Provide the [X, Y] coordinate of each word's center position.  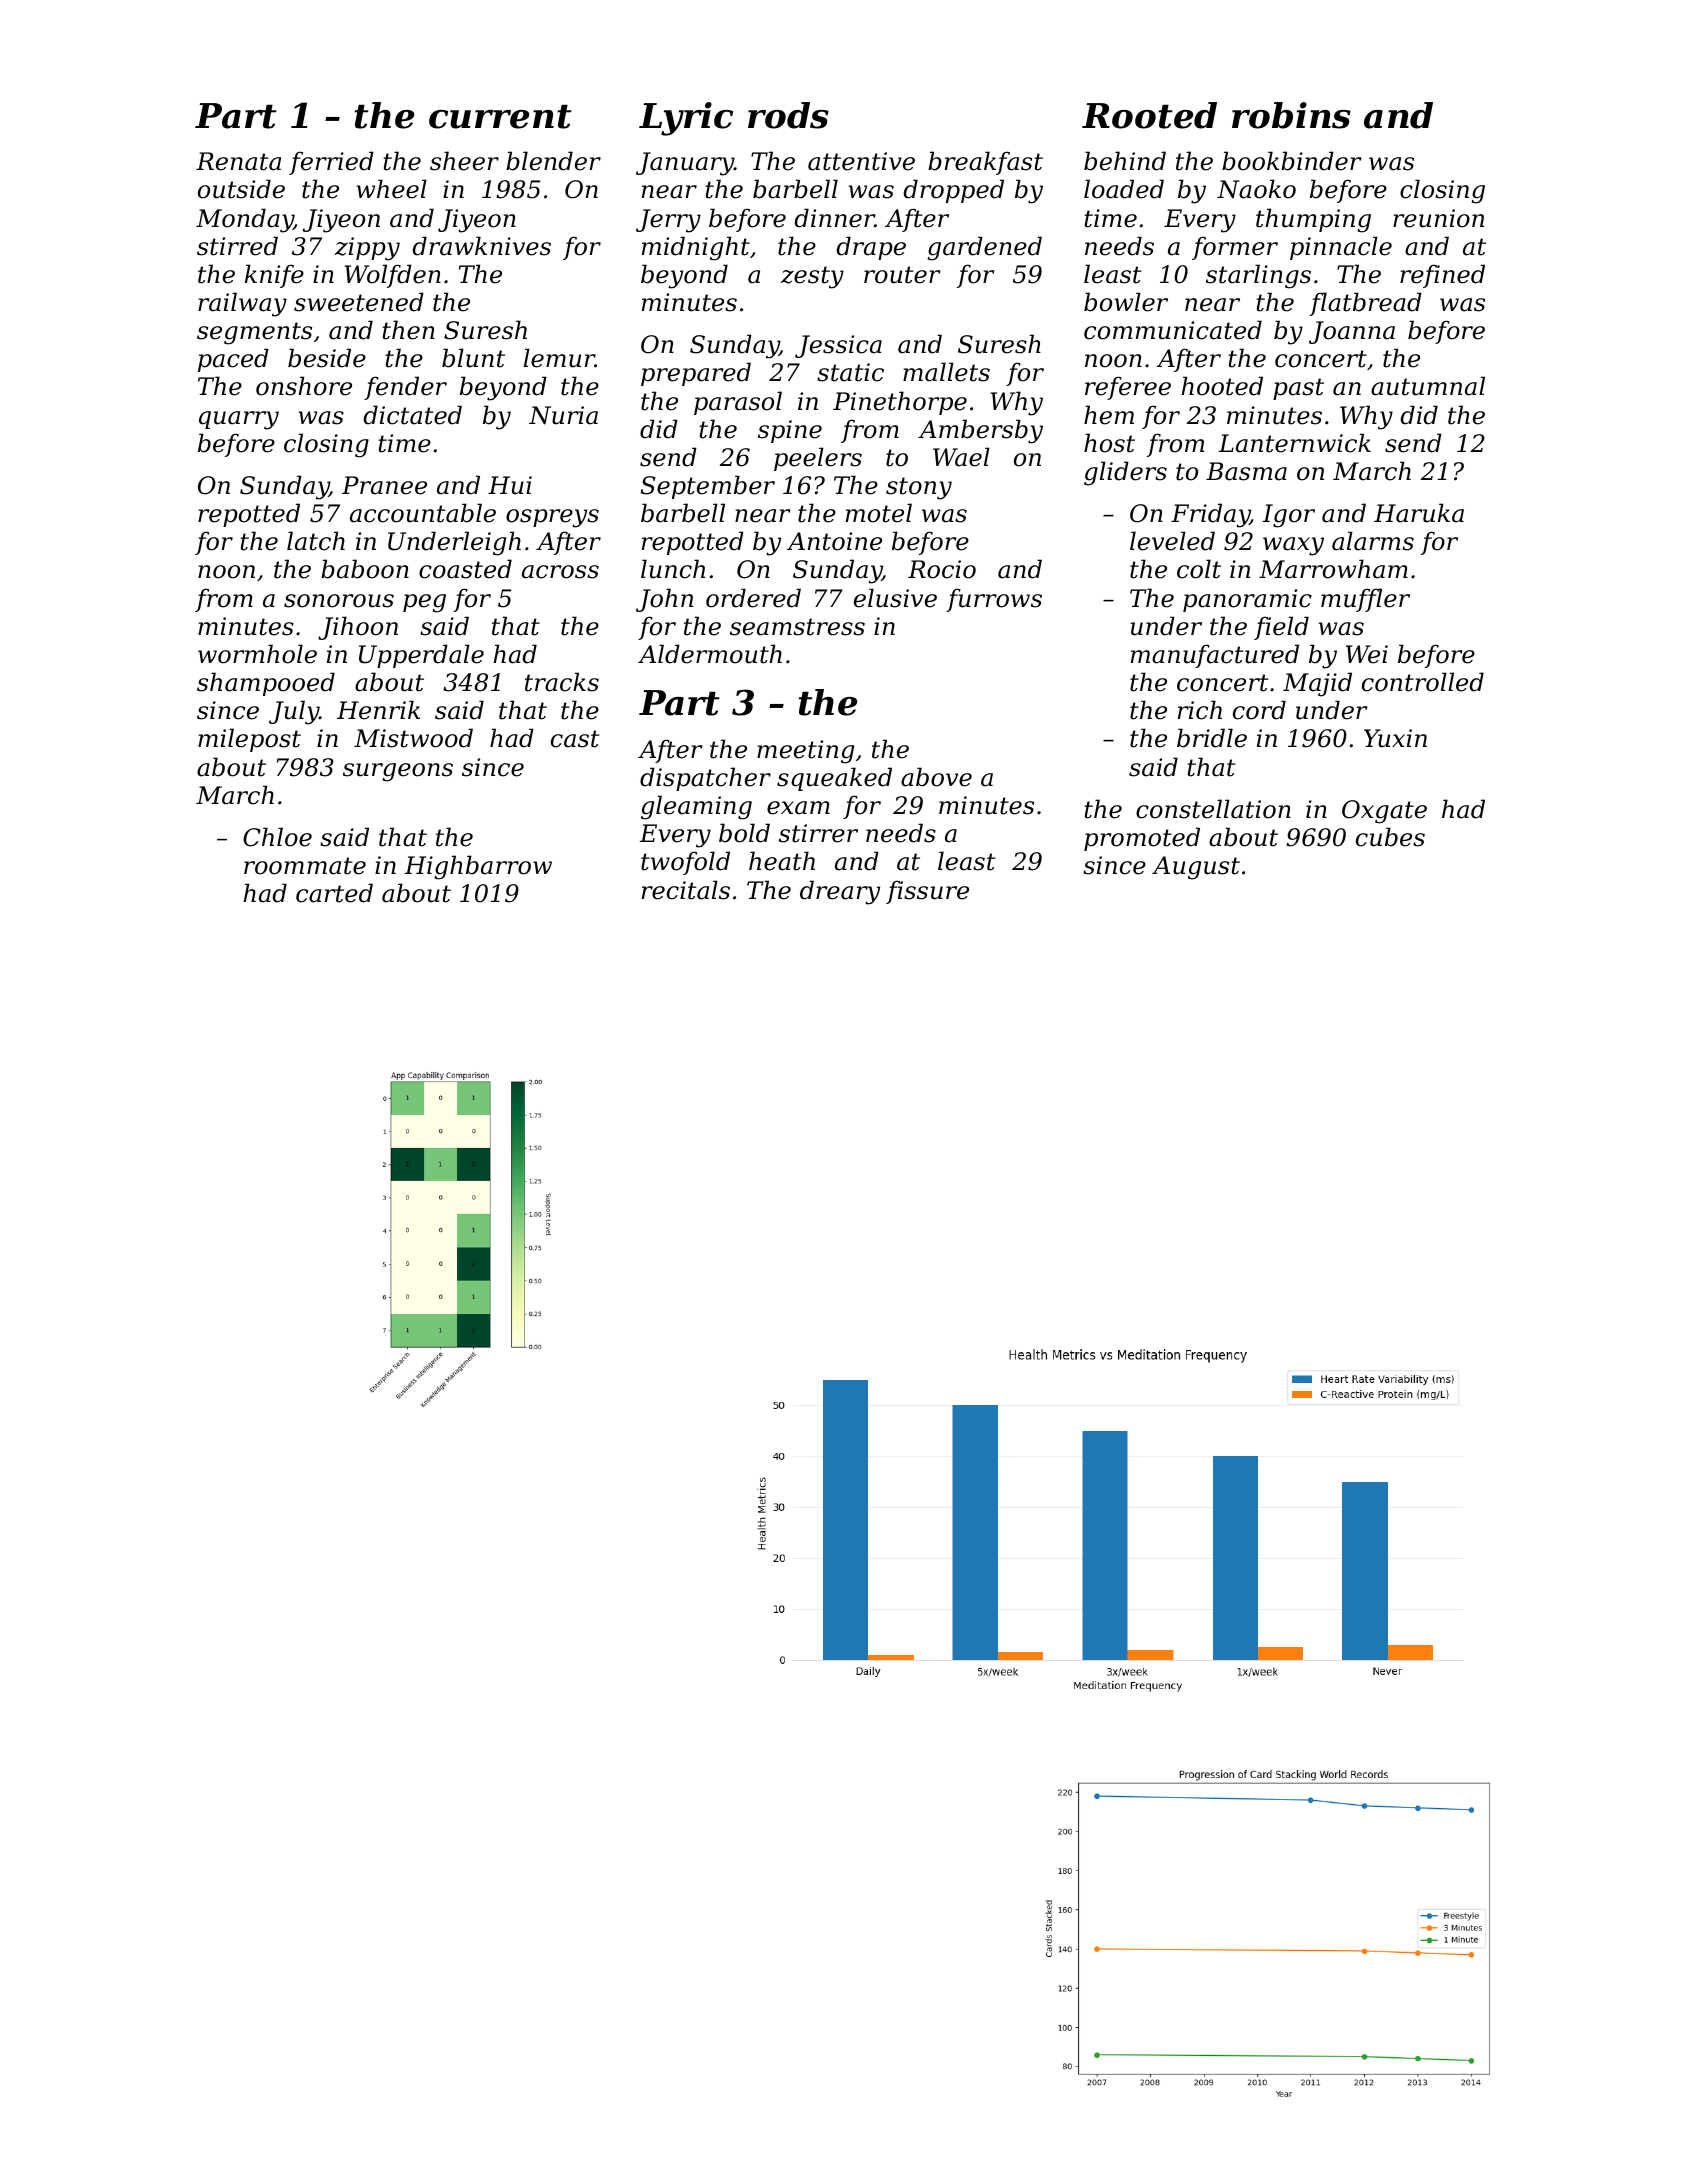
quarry [239, 420]
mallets [946, 372]
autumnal [1428, 386]
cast [575, 739]
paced [233, 360]
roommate [305, 866]
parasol [738, 403]
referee [1128, 388]
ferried [331, 163]
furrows [994, 600]
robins [1291, 115]
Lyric [686, 119]
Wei [1367, 654]
